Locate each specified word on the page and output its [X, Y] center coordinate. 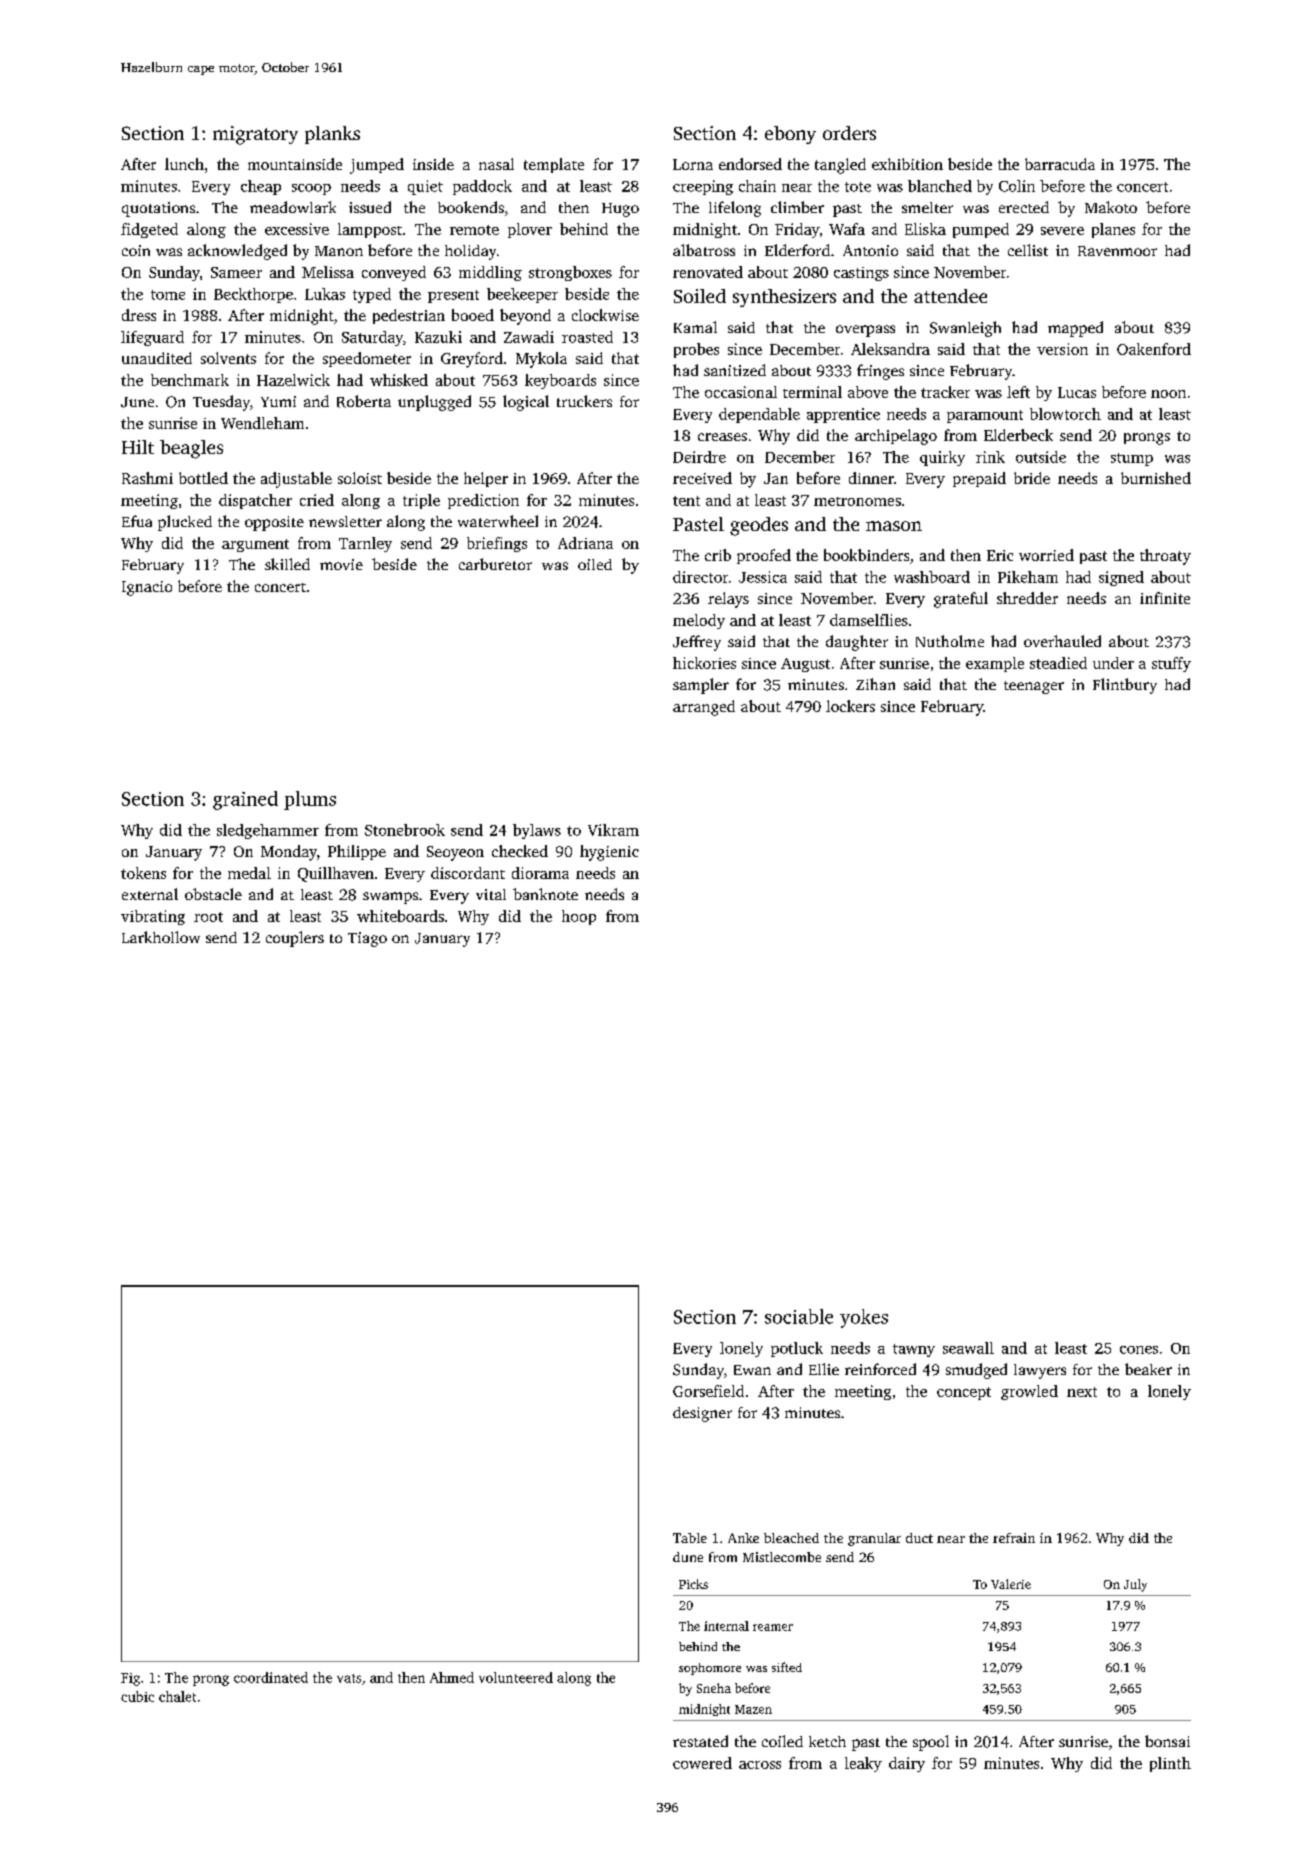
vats [349, 1678]
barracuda [1060, 164]
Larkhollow [161, 937]
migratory [255, 135]
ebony [790, 135]
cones [1139, 1350]
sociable [799, 1316]
